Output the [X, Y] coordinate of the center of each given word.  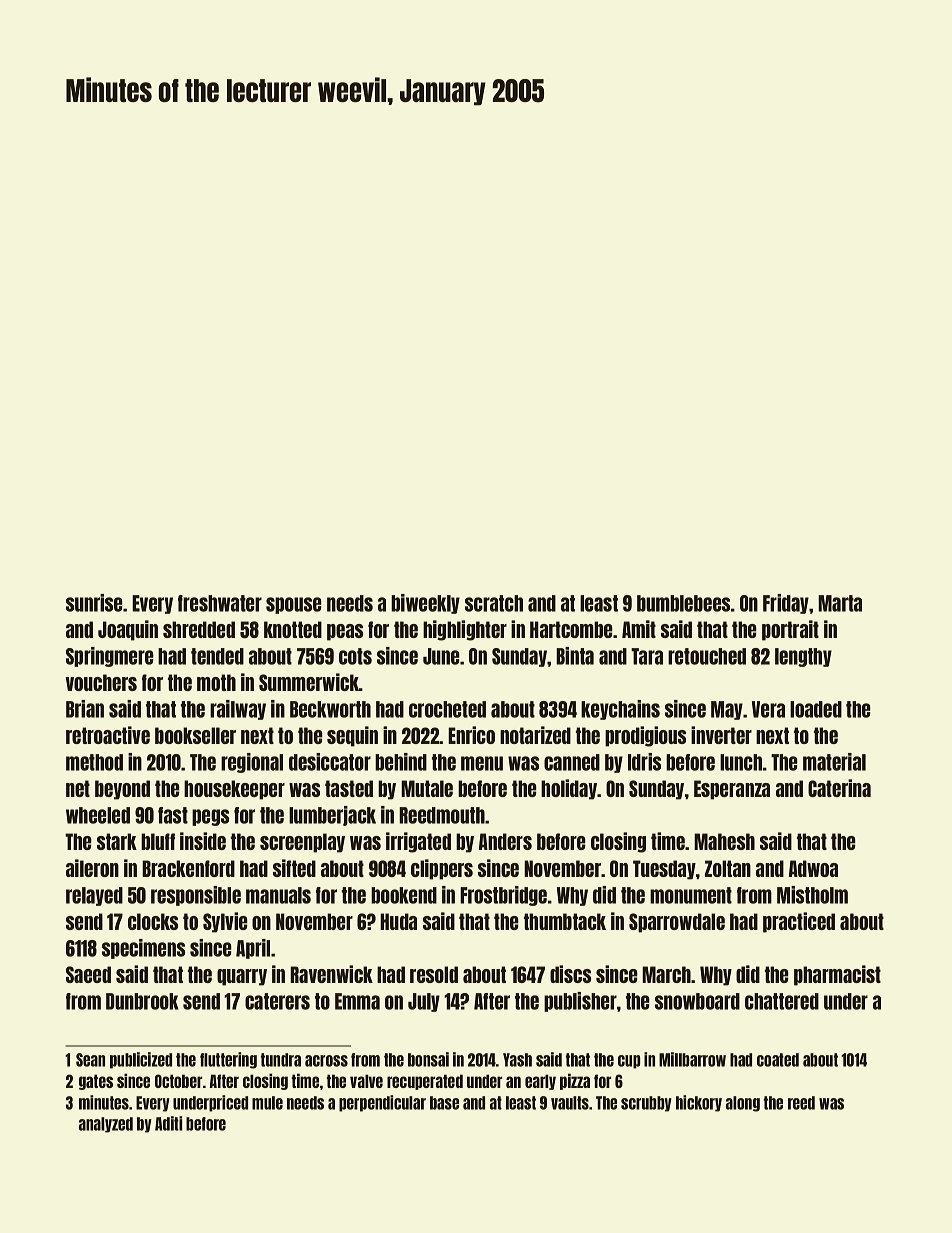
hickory [699, 1103]
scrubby [646, 1104]
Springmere [110, 657]
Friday [786, 604]
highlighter [465, 630]
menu [482, 763]
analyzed [106, 1125]
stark [117, 841]
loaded [816, 709]
